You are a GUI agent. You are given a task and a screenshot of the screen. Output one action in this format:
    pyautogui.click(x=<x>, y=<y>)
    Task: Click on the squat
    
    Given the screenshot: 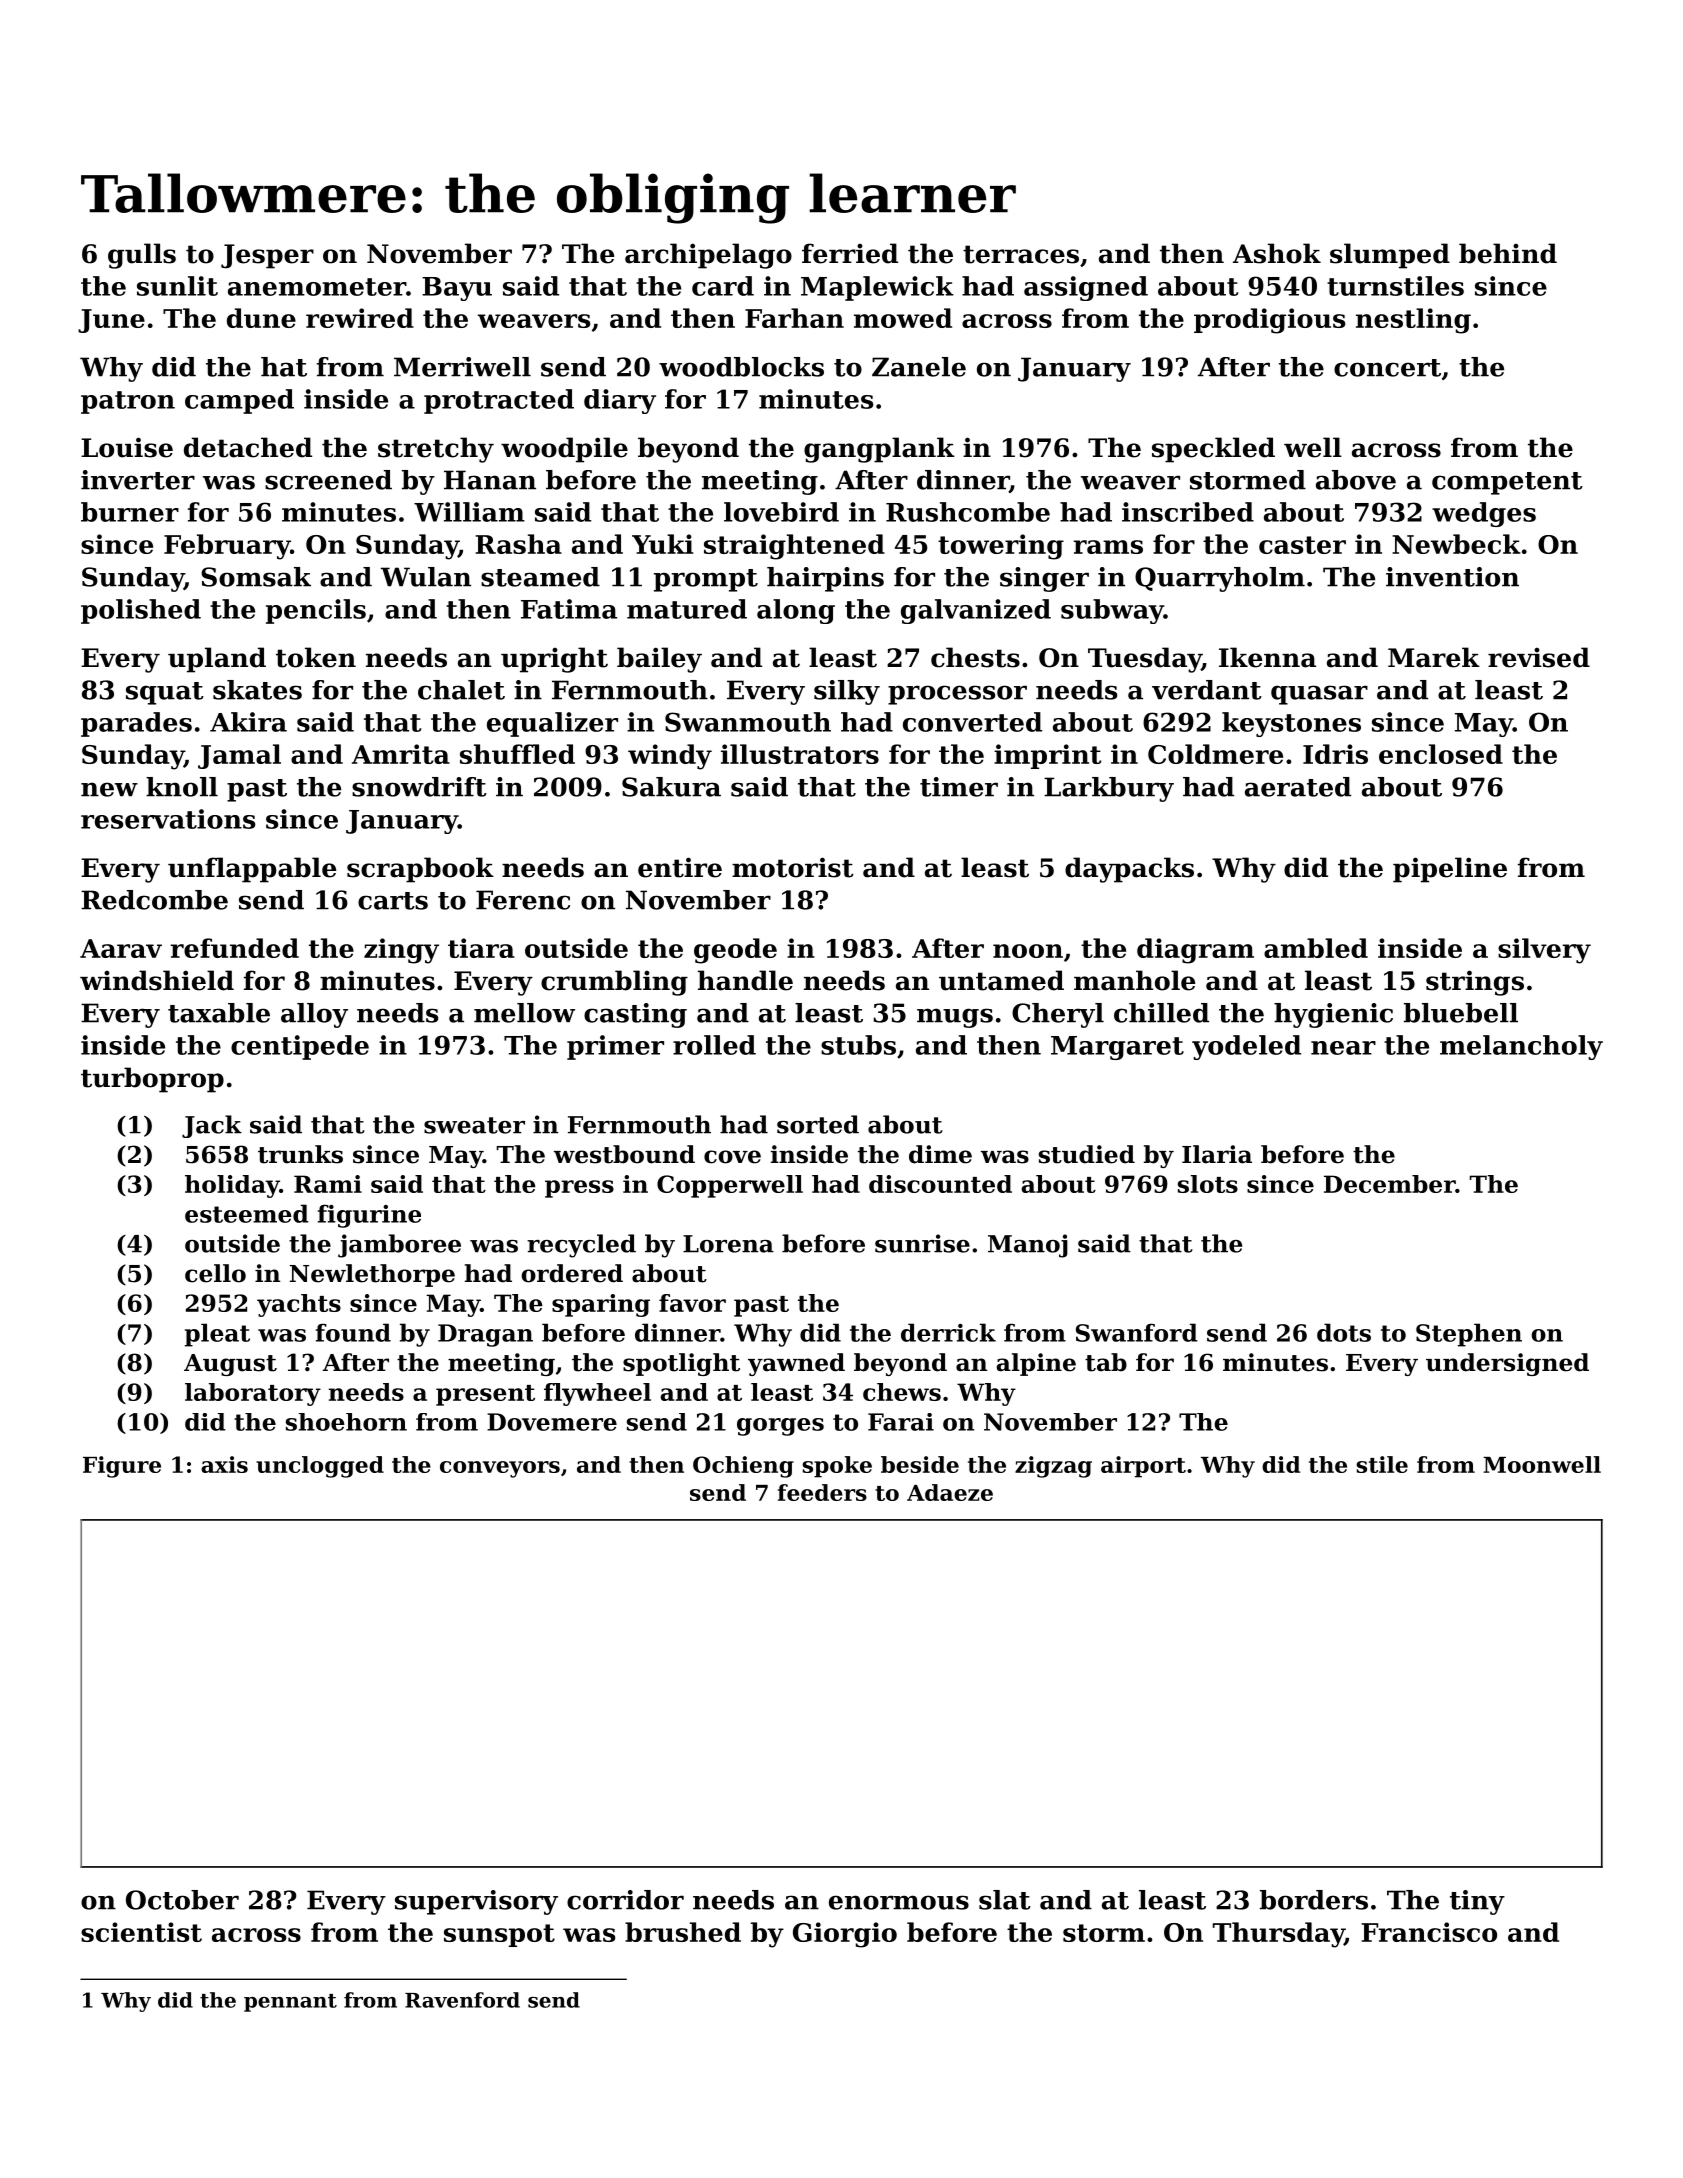 What is the action you would take?
    pyautogui.click(x=165, y=693)
